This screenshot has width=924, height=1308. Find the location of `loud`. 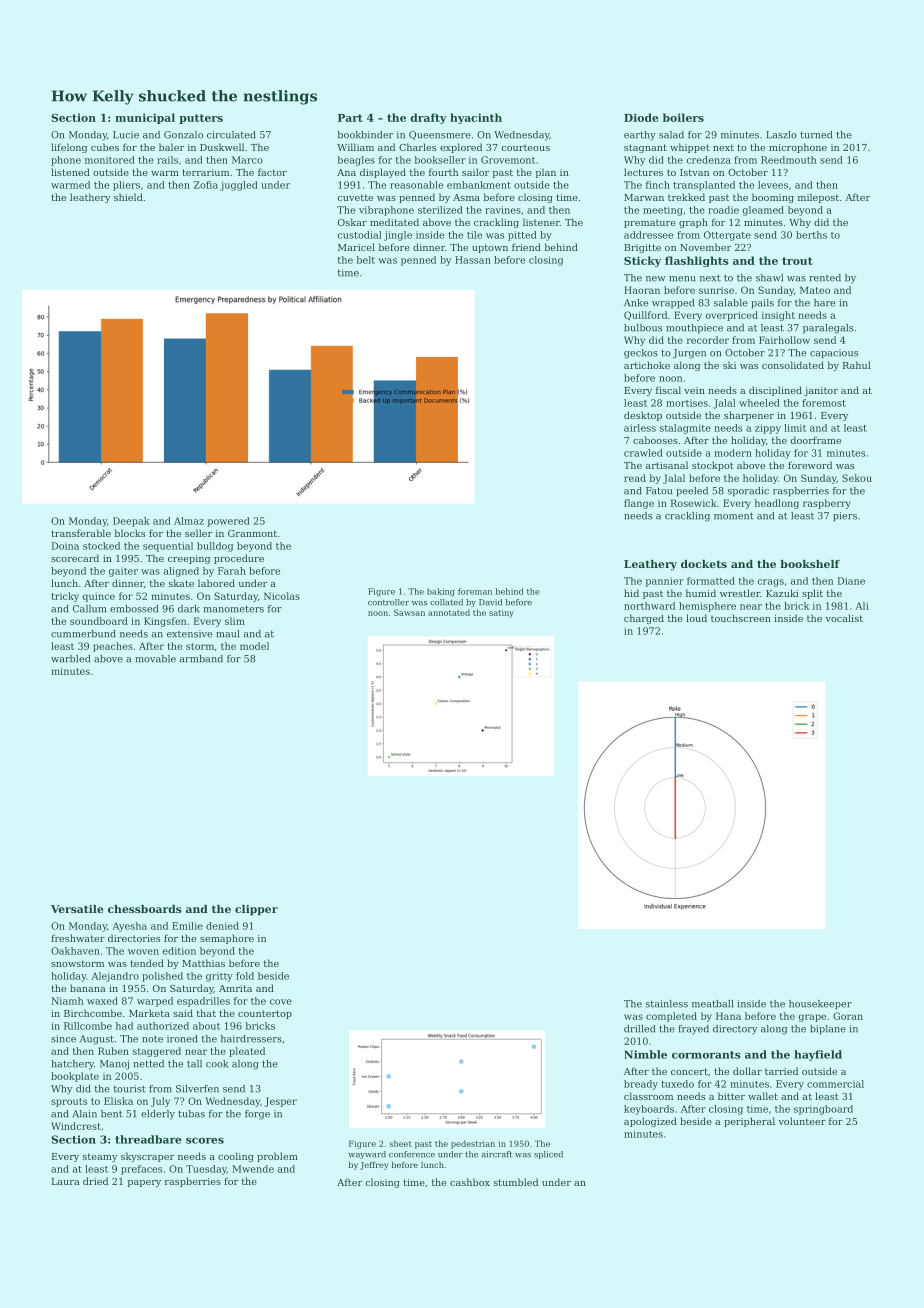

loud is located at coordinates (696, 618).
